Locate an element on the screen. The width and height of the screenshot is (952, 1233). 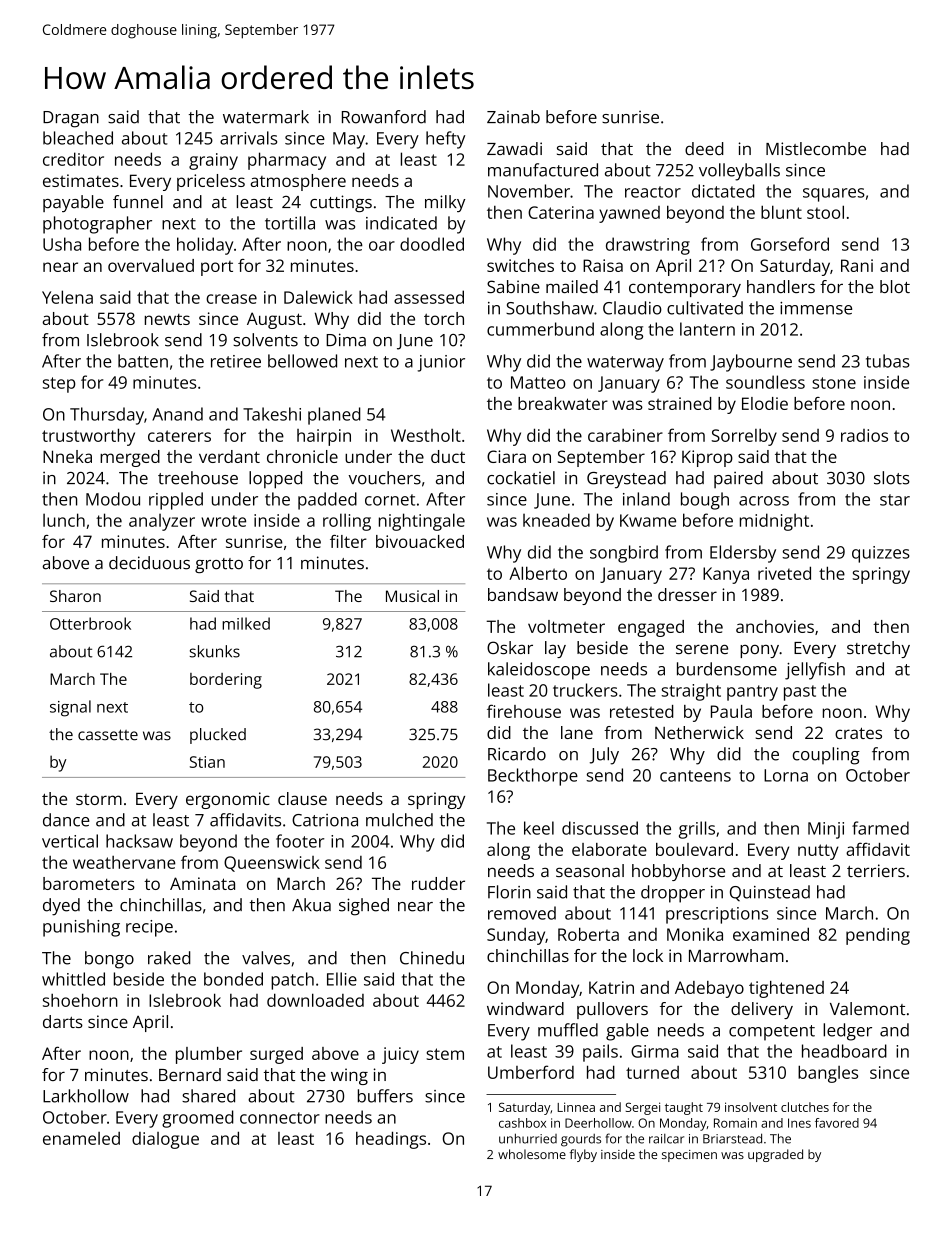
removed is located at coordinates (522, 913).
